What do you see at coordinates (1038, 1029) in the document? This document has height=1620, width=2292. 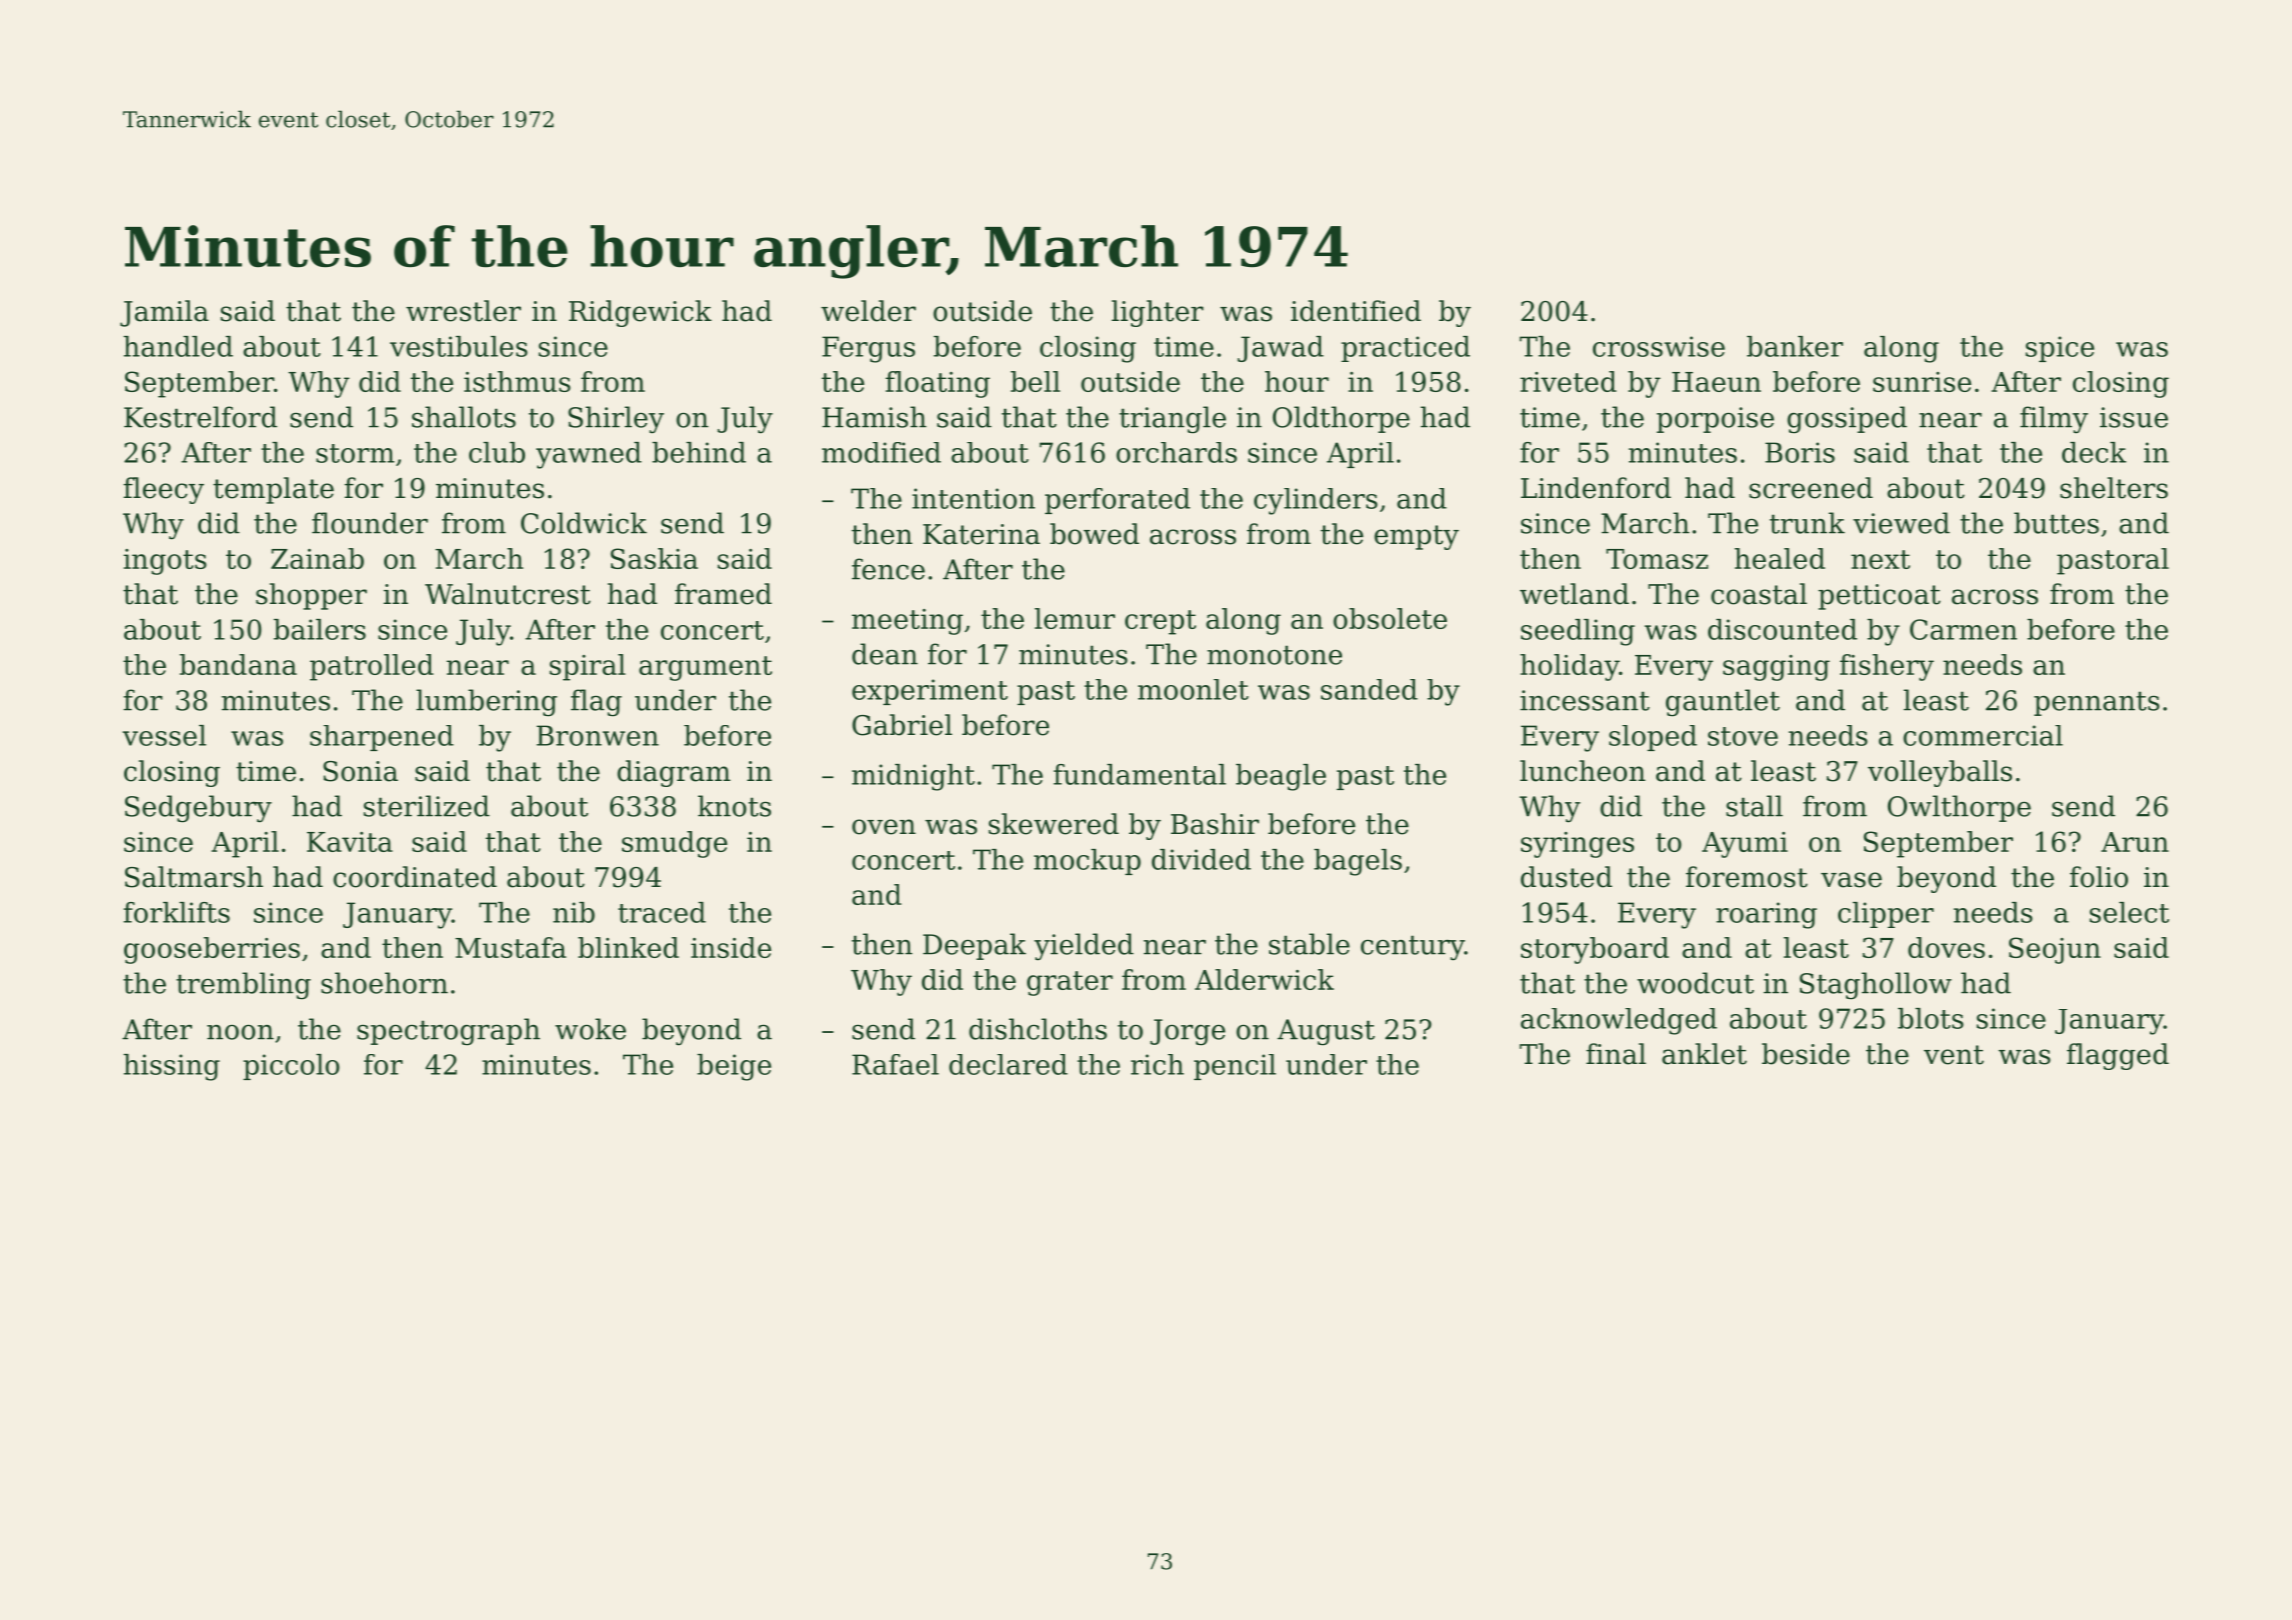 I see `dishcloths` at bounding box center [1038, 1029].
